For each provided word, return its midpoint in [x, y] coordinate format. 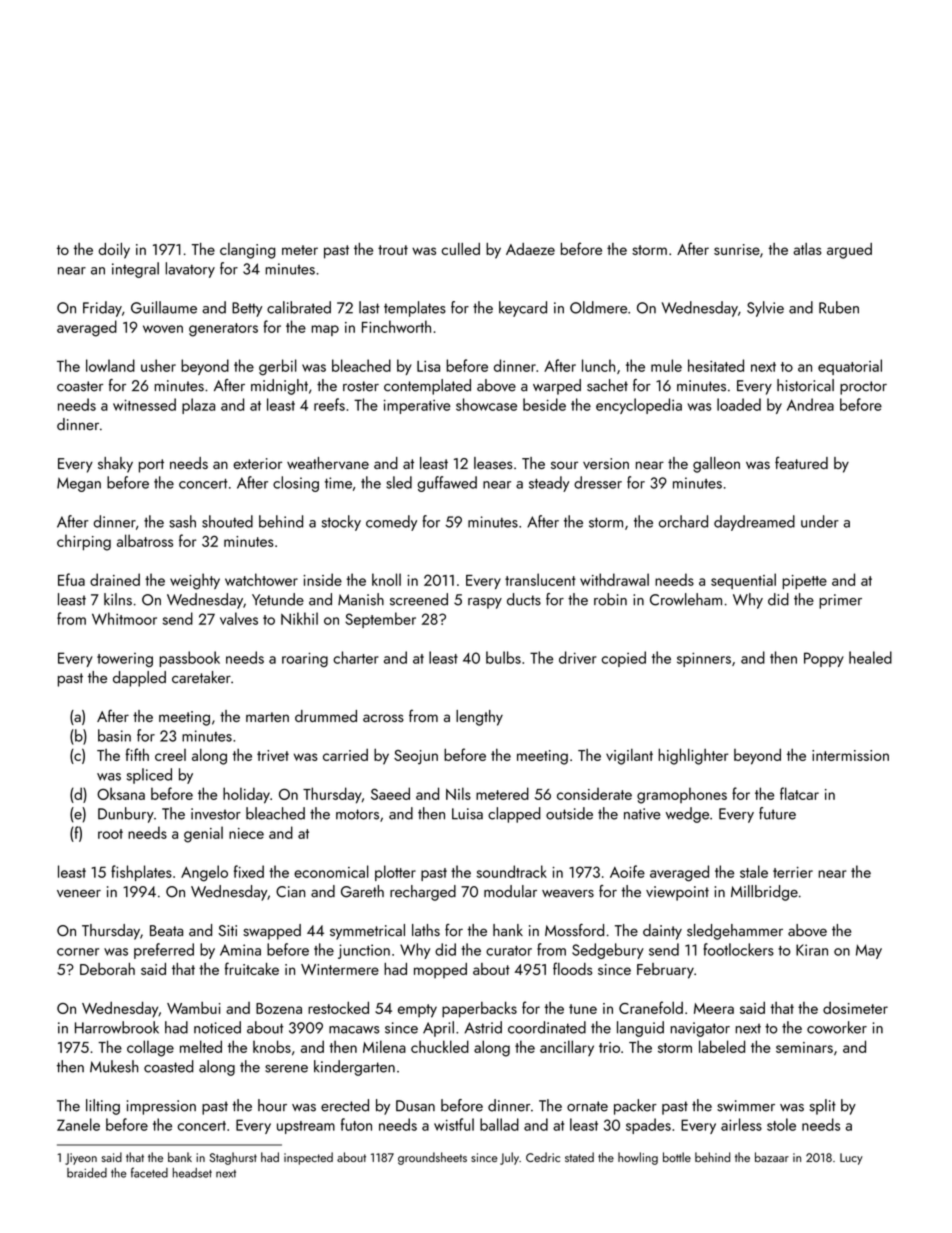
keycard [523, 309]
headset [192, 1173]
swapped [272, 932]
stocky [341, 523]
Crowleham [686, 599]
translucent [540, 579]
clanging [248, 251]
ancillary [567, 1048]
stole [781, 1124]
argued [849, 251]
